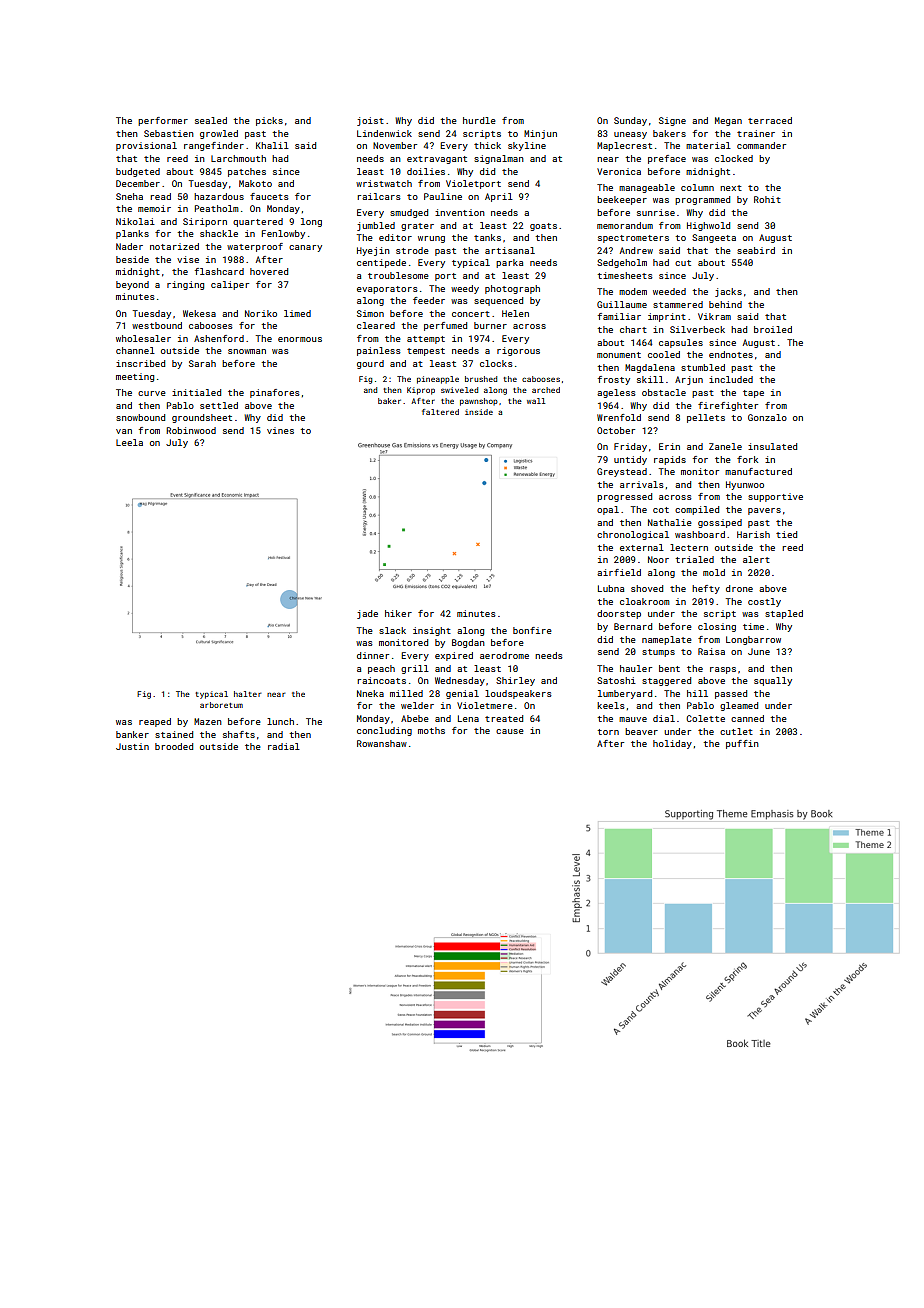  Describe the element at coordinates (440, 412) in the screenshot. I see `faltered` at that location.
